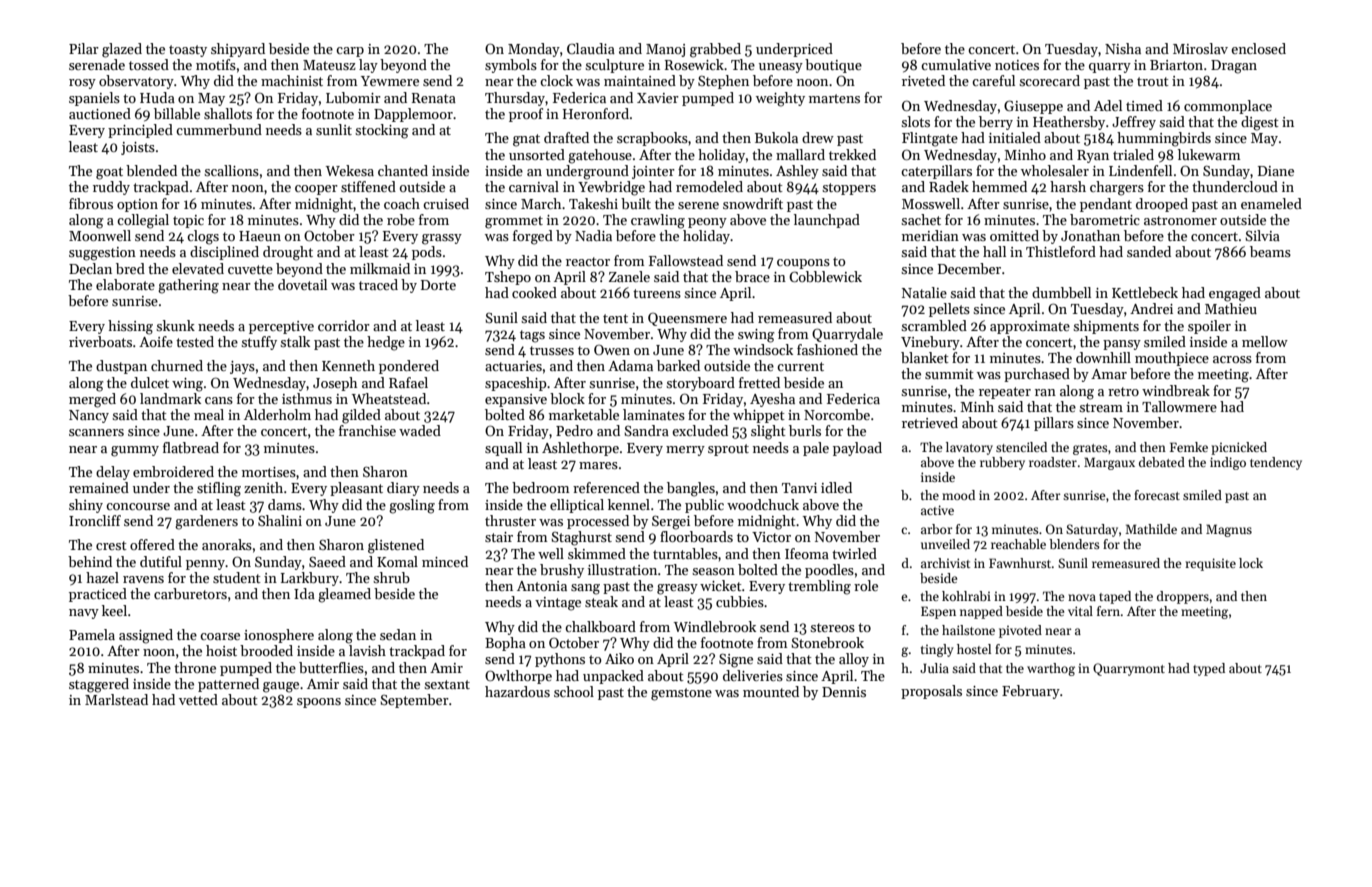 The image size is (1372, 887). What do you see at coordinates (219, 129) in the document?
I see `cummerbund` at bounding box center [219, 129].
